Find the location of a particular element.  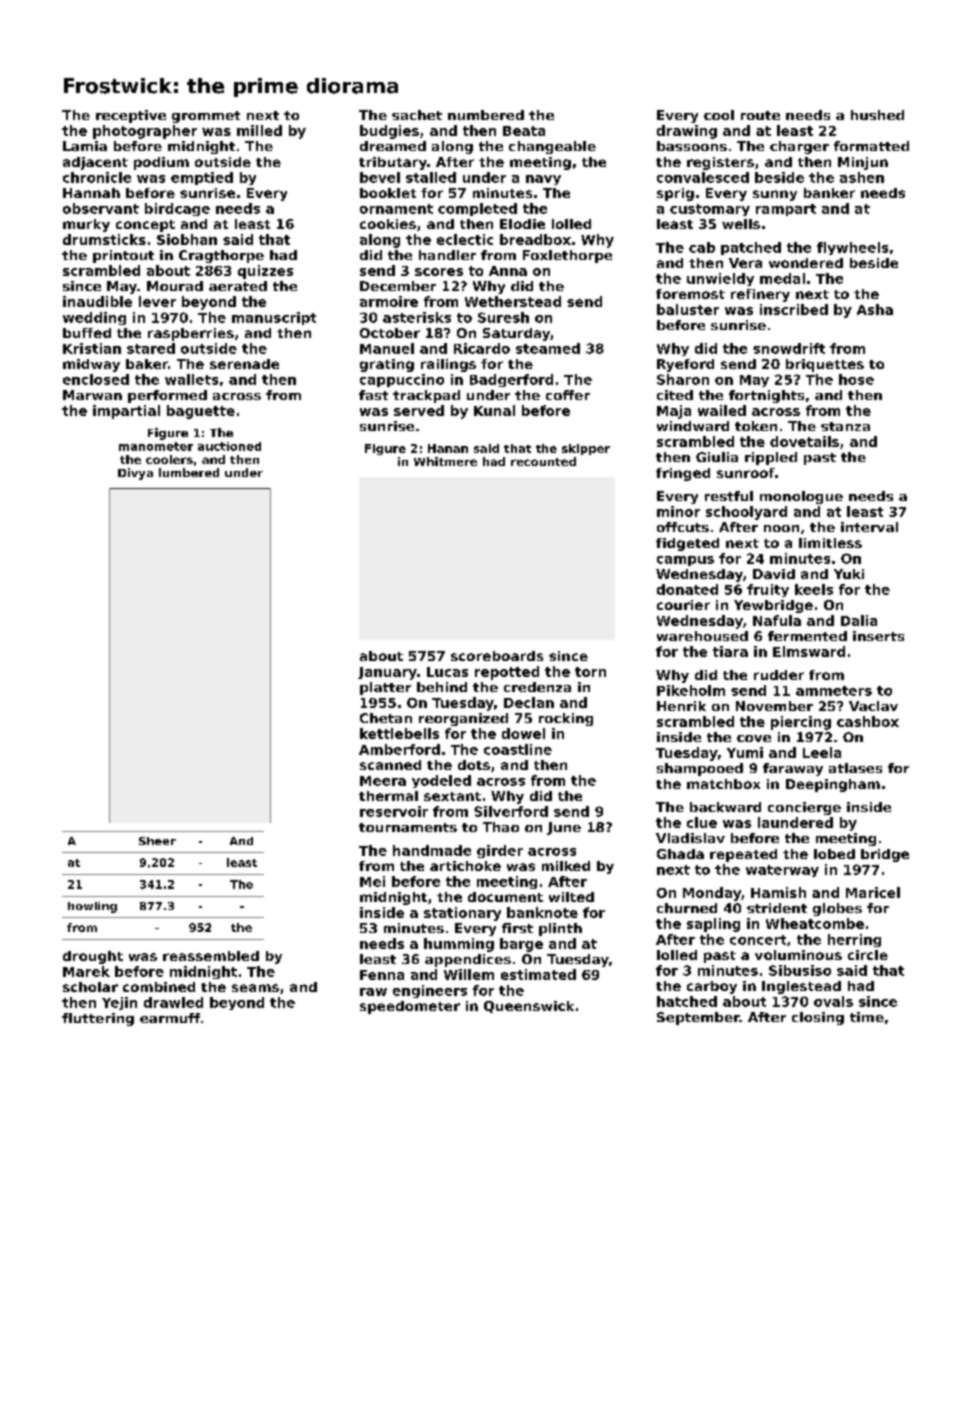

route is located at coordinates (760, 115).
